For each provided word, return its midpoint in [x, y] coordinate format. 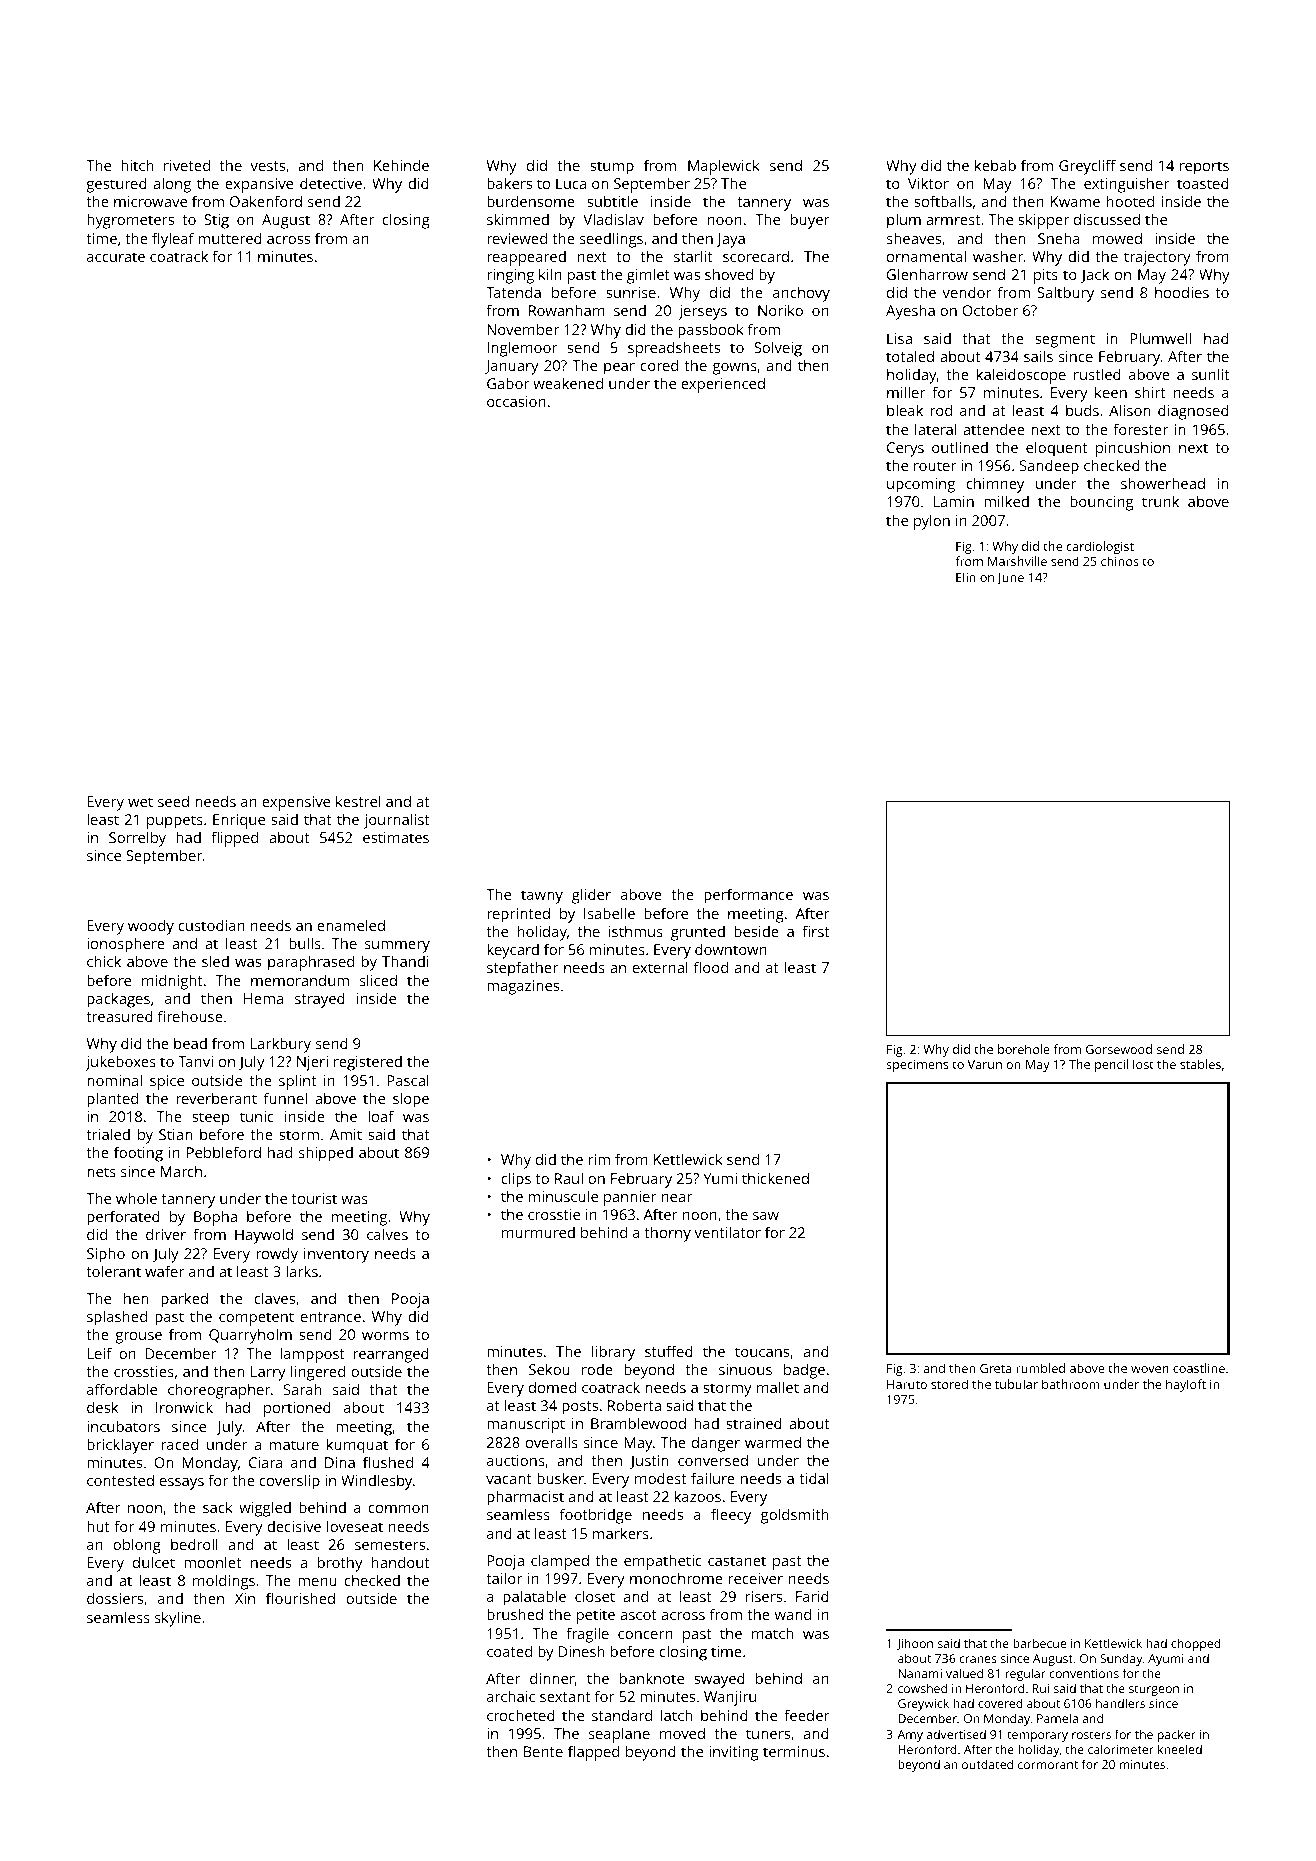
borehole [1024, 1049]
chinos [1120, 561]
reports [1204, 168]
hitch [137, 165]
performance [748, 896]
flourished [300, 1598]
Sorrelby [137, 839]
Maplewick [724, 167]
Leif [99, 1353]
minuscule [563, 1196]
